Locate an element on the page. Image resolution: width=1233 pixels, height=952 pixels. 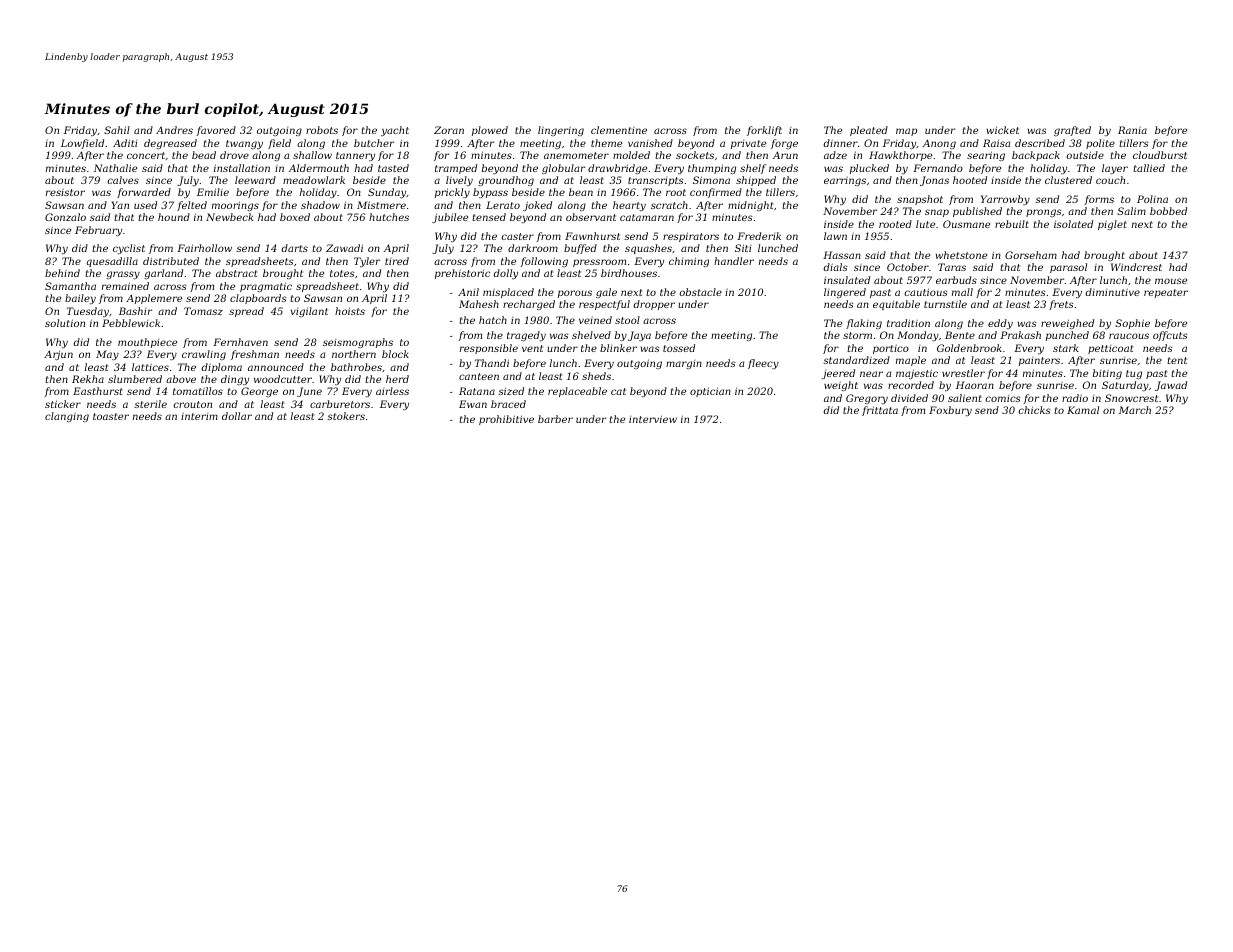
Bente is located at coordinates (960, 335).
